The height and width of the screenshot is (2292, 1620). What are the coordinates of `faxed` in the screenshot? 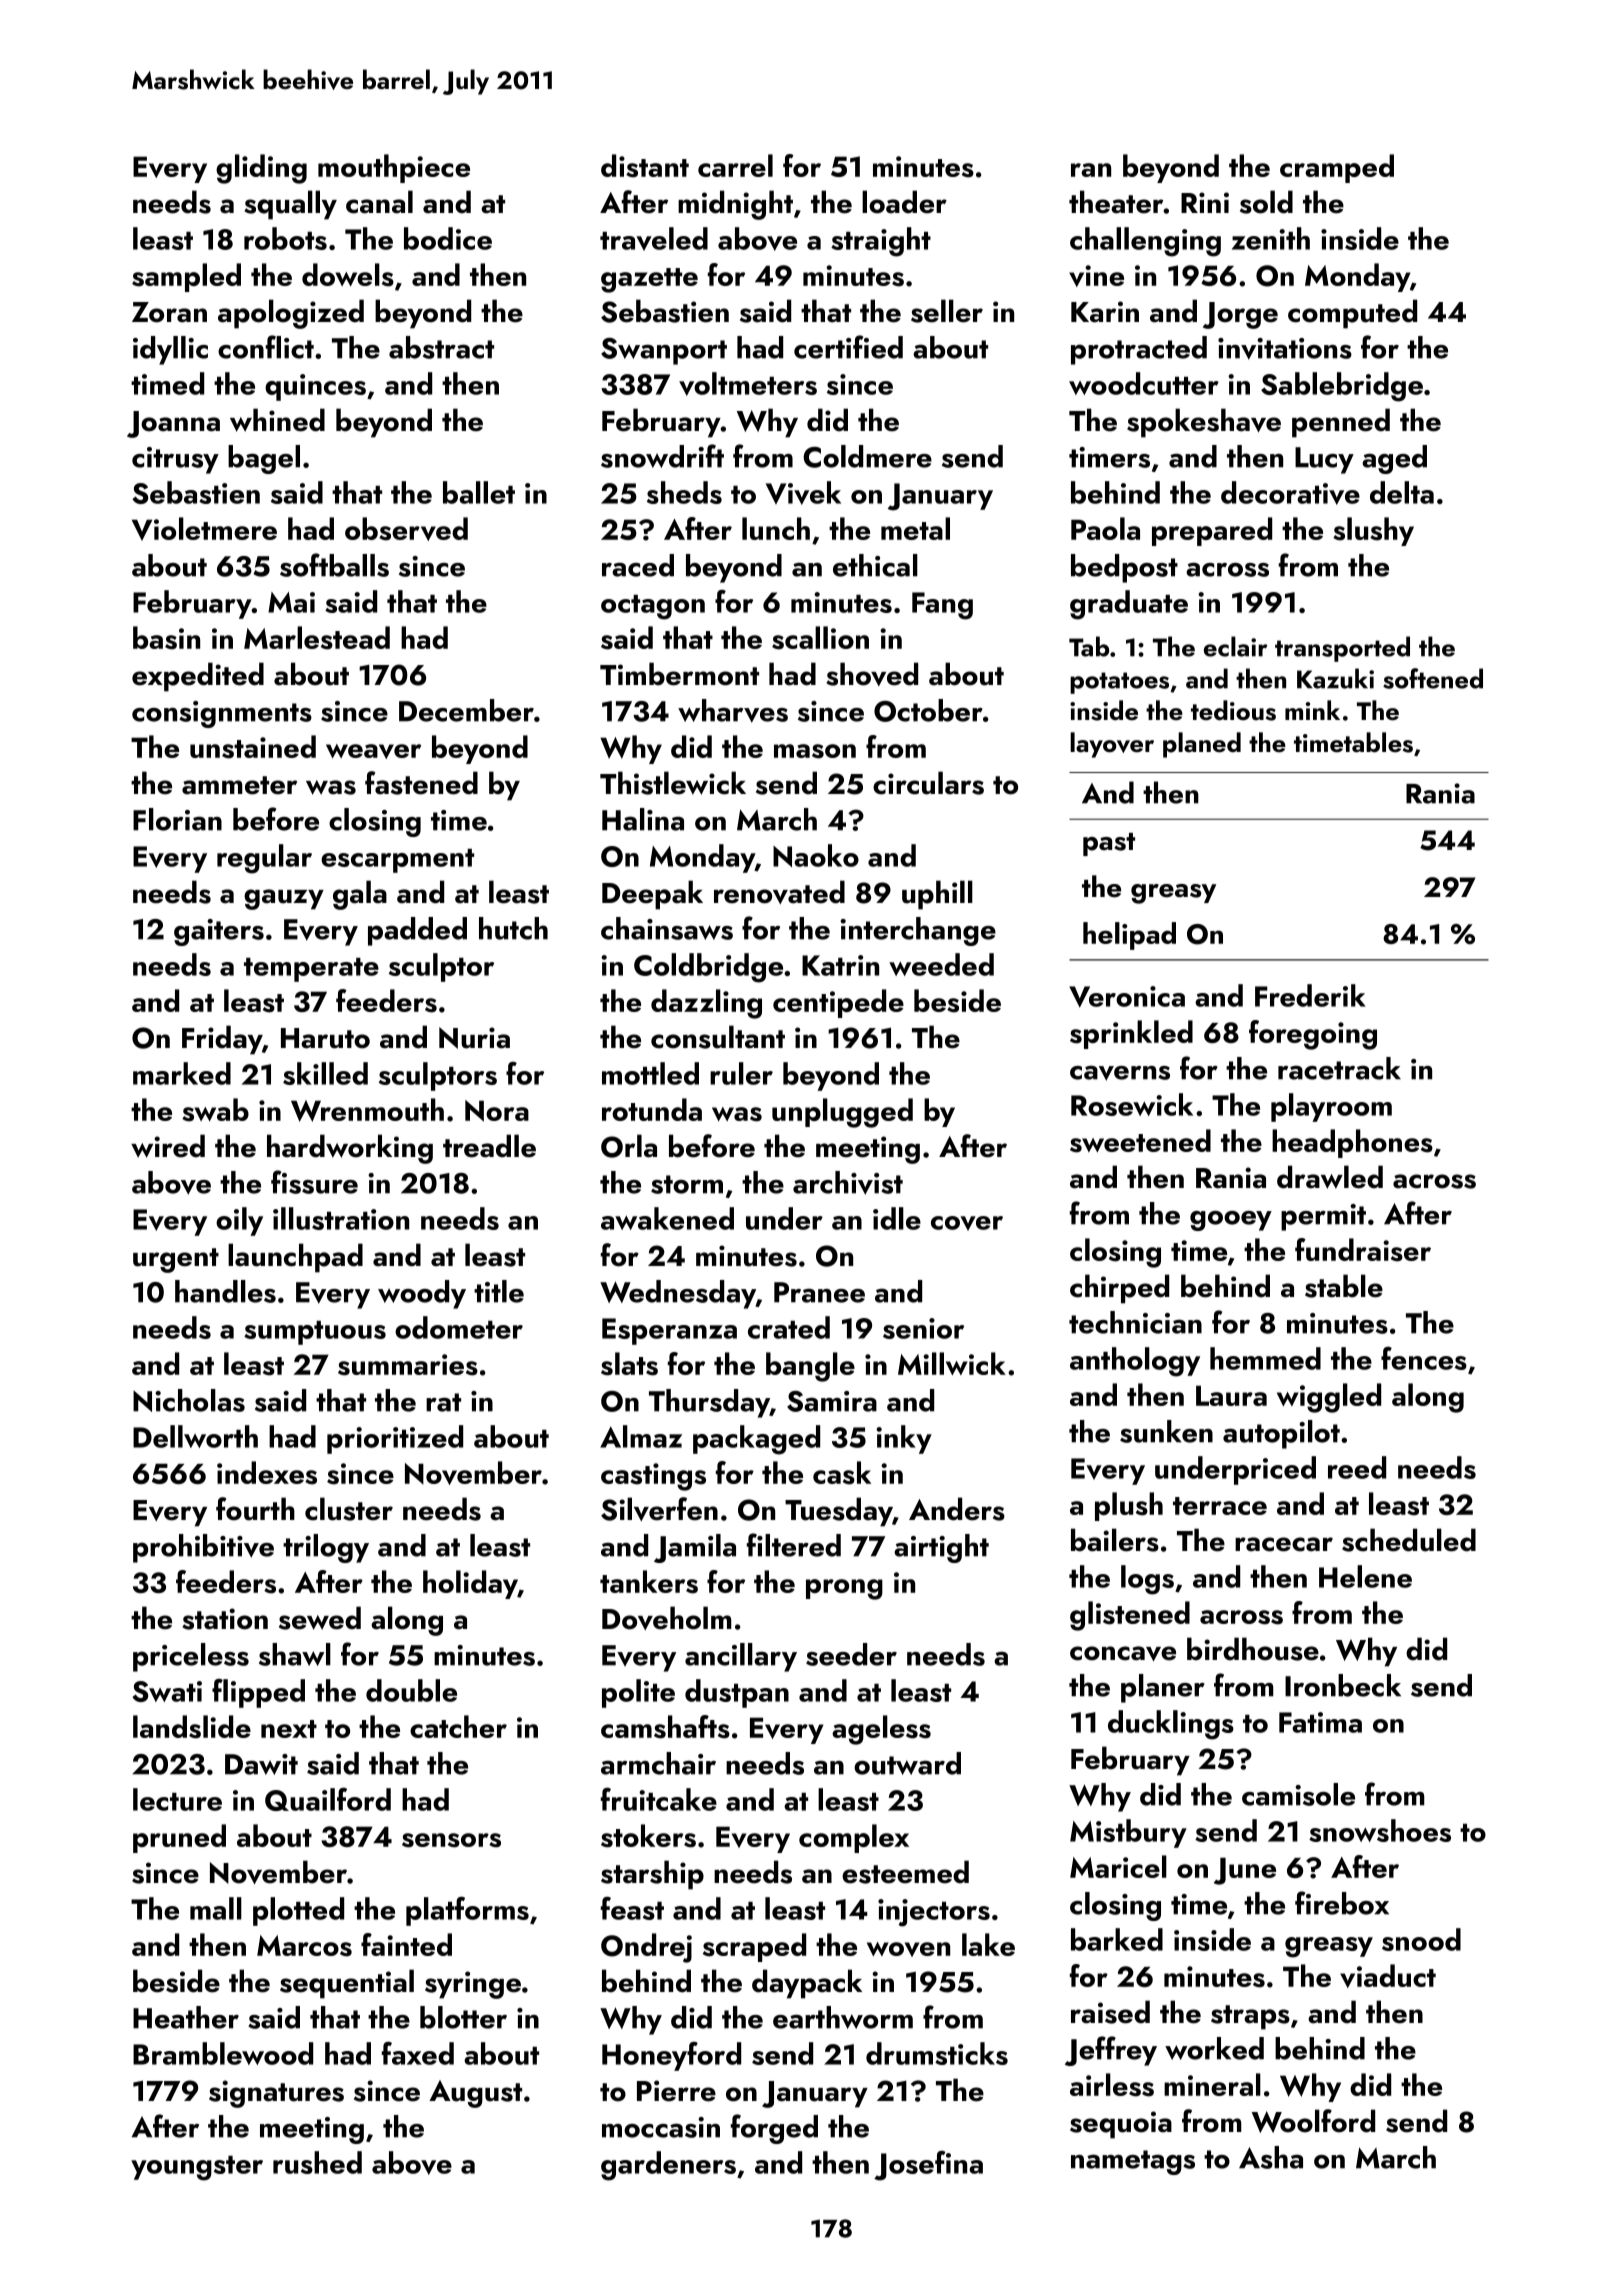 It's located at (418, 2053).
